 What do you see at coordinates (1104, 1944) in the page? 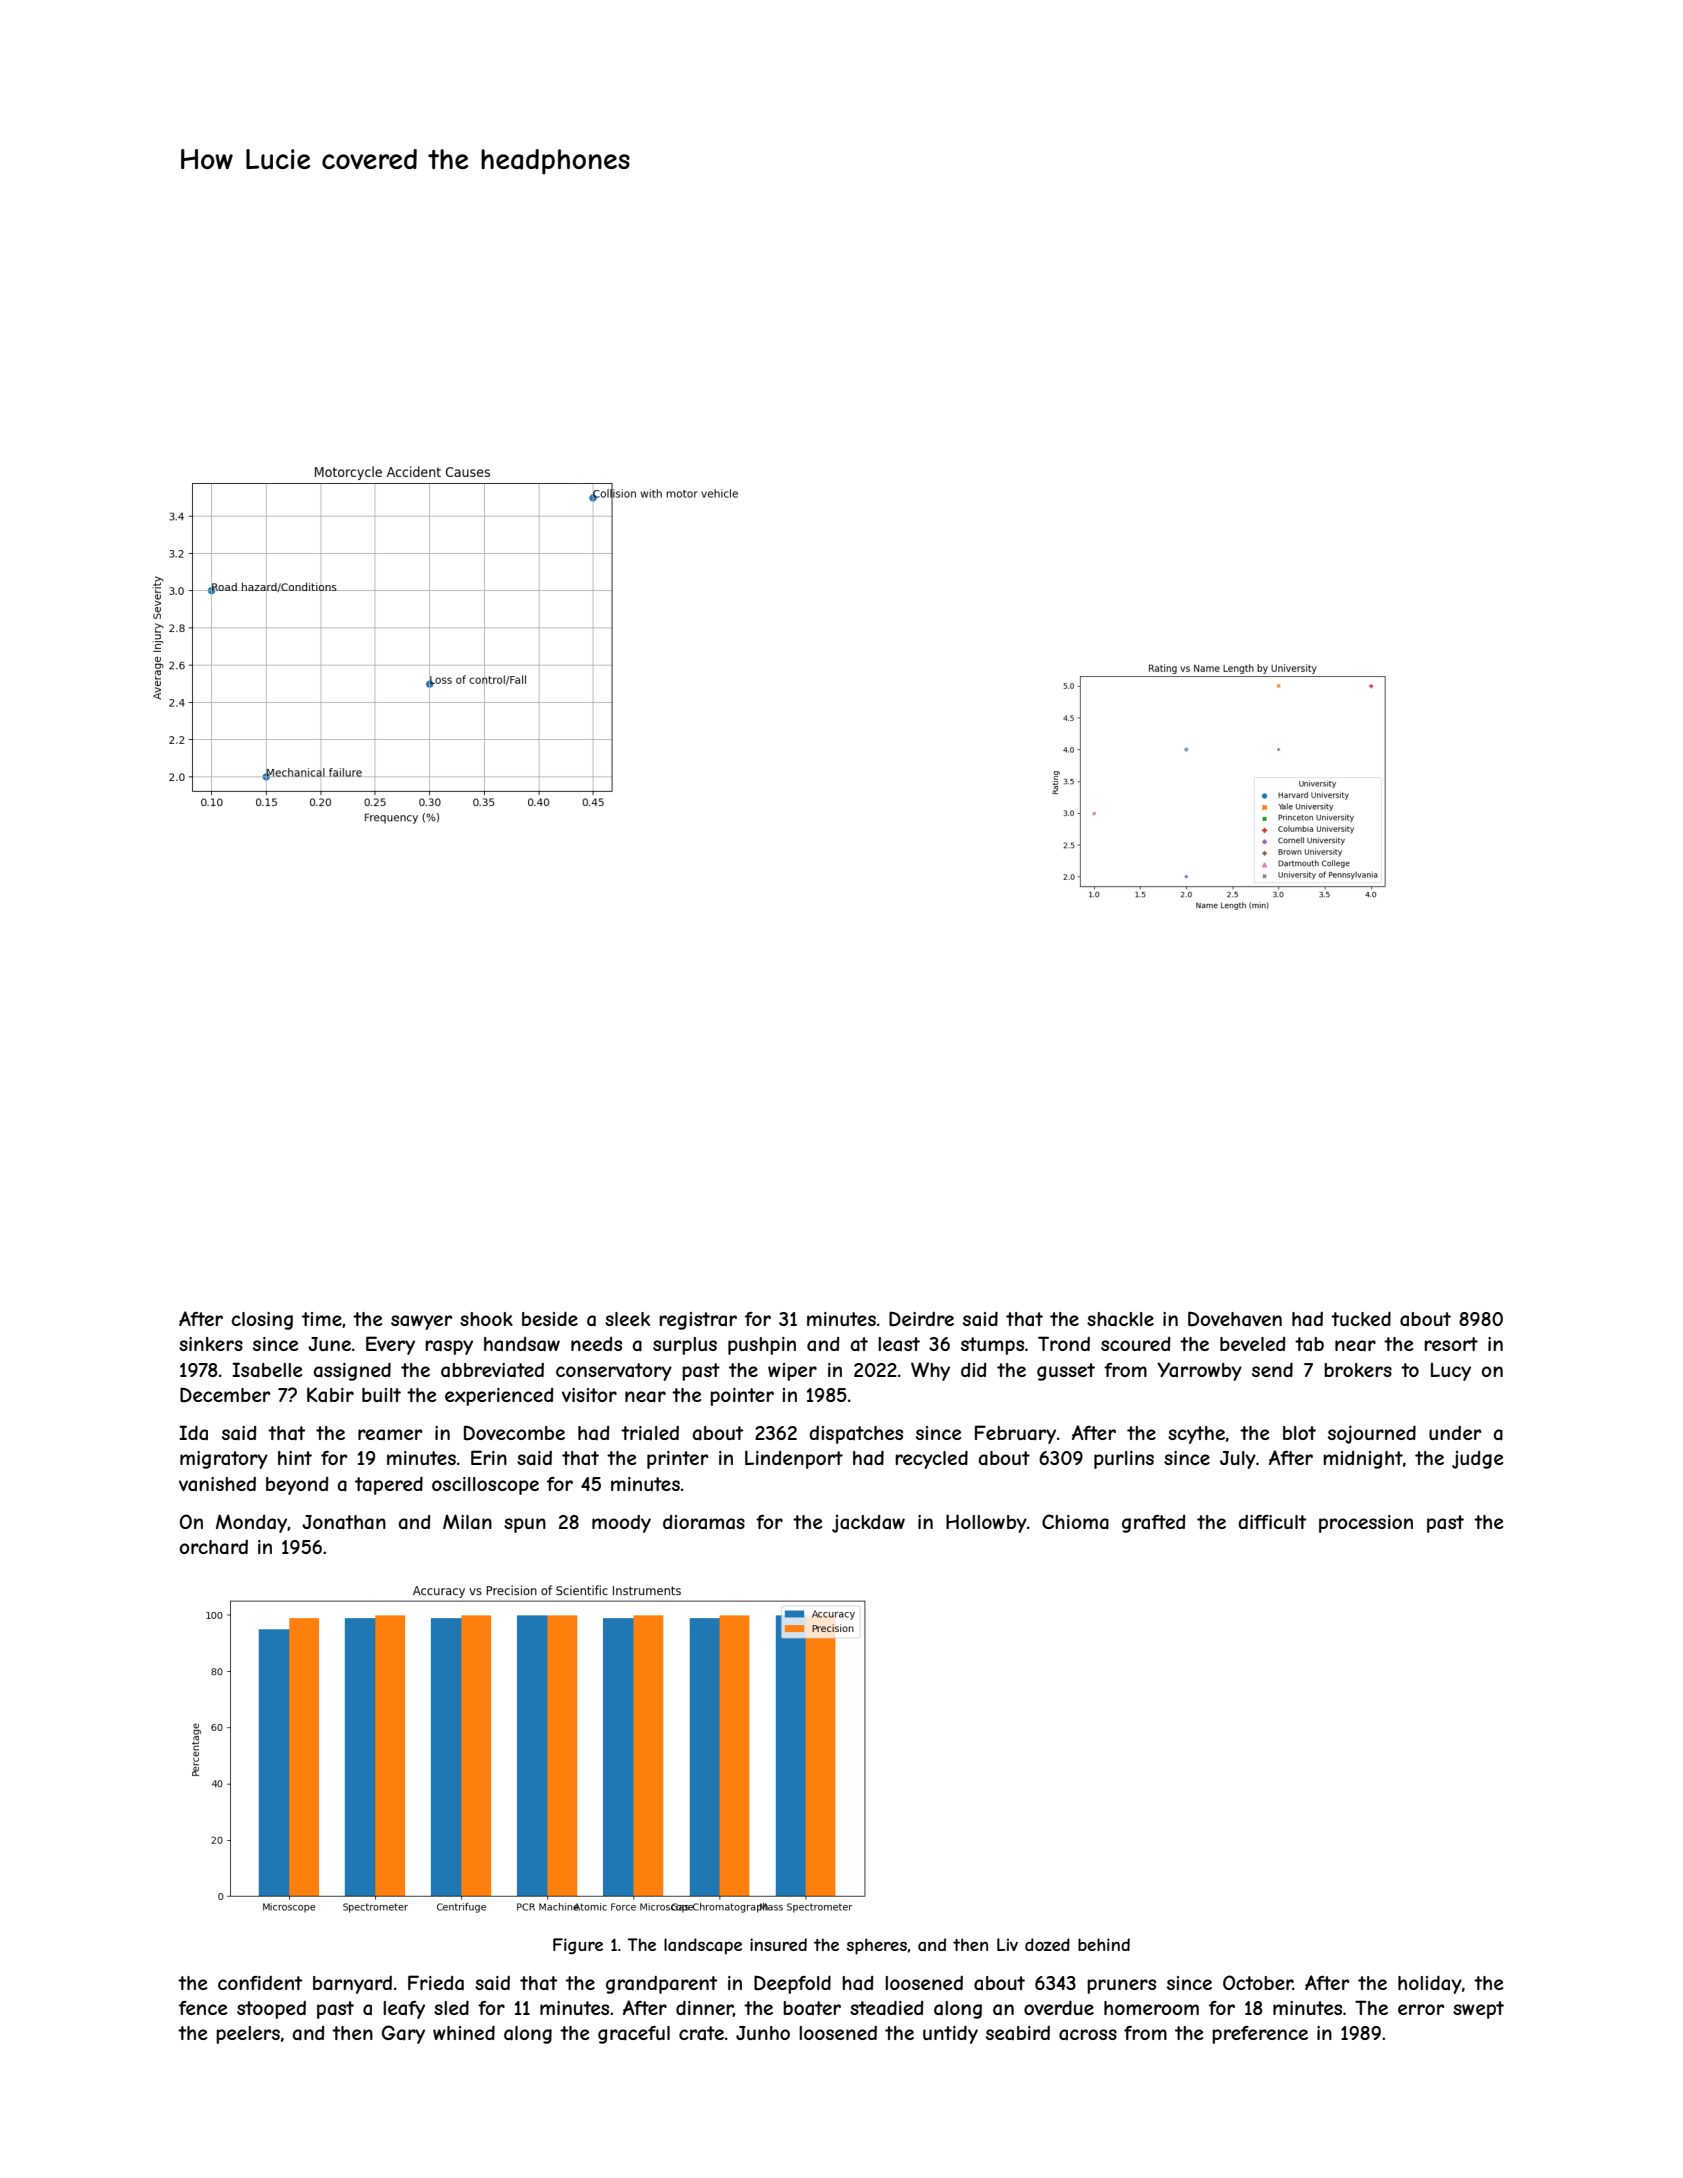
I see `behind` at bounding box center [1104, 1944].
